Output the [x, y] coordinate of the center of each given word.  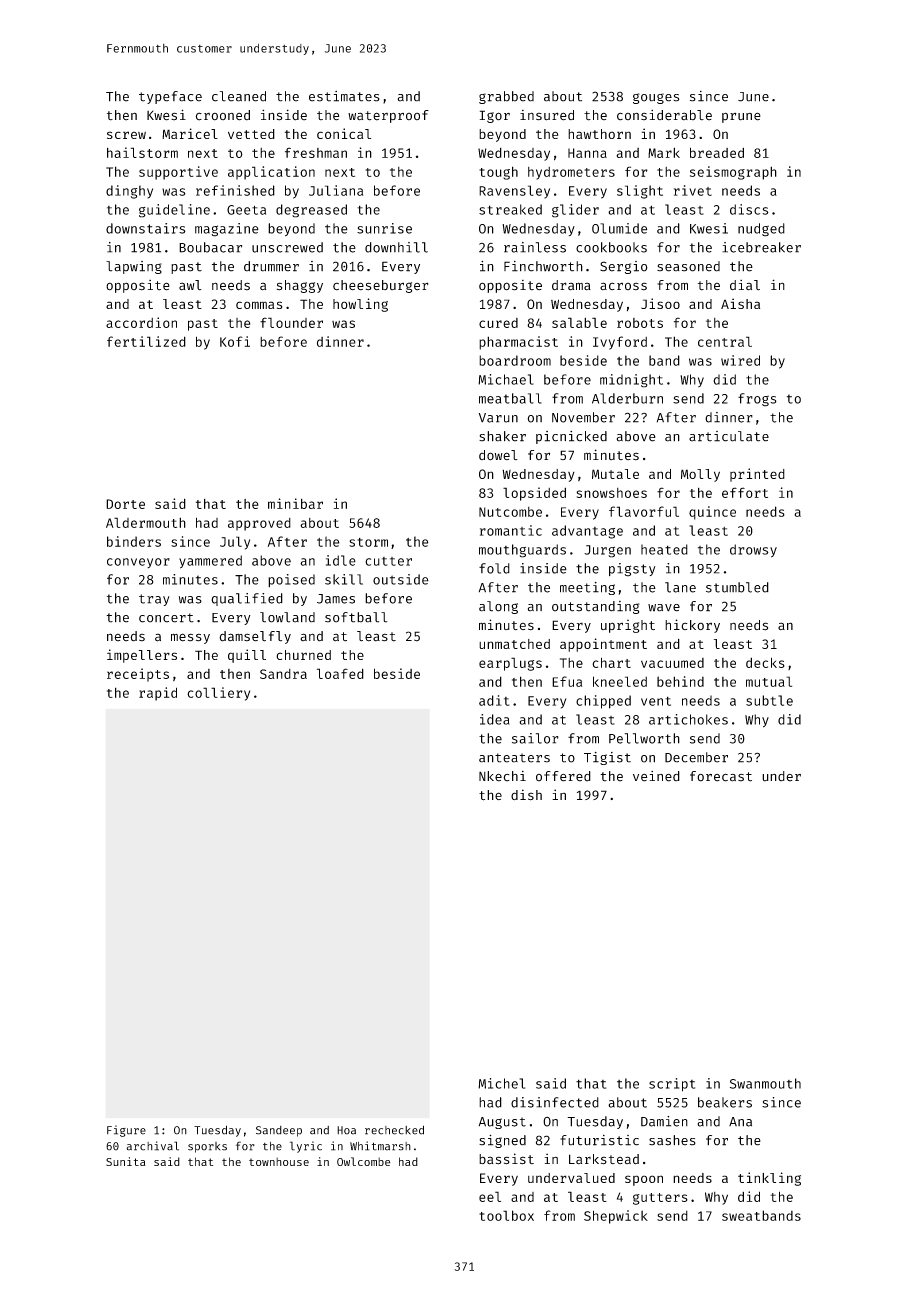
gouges [656, 98]
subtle [769, 700]
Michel [501, 1083]
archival [152, 1146]
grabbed [506, 97]
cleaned [239, 96]
